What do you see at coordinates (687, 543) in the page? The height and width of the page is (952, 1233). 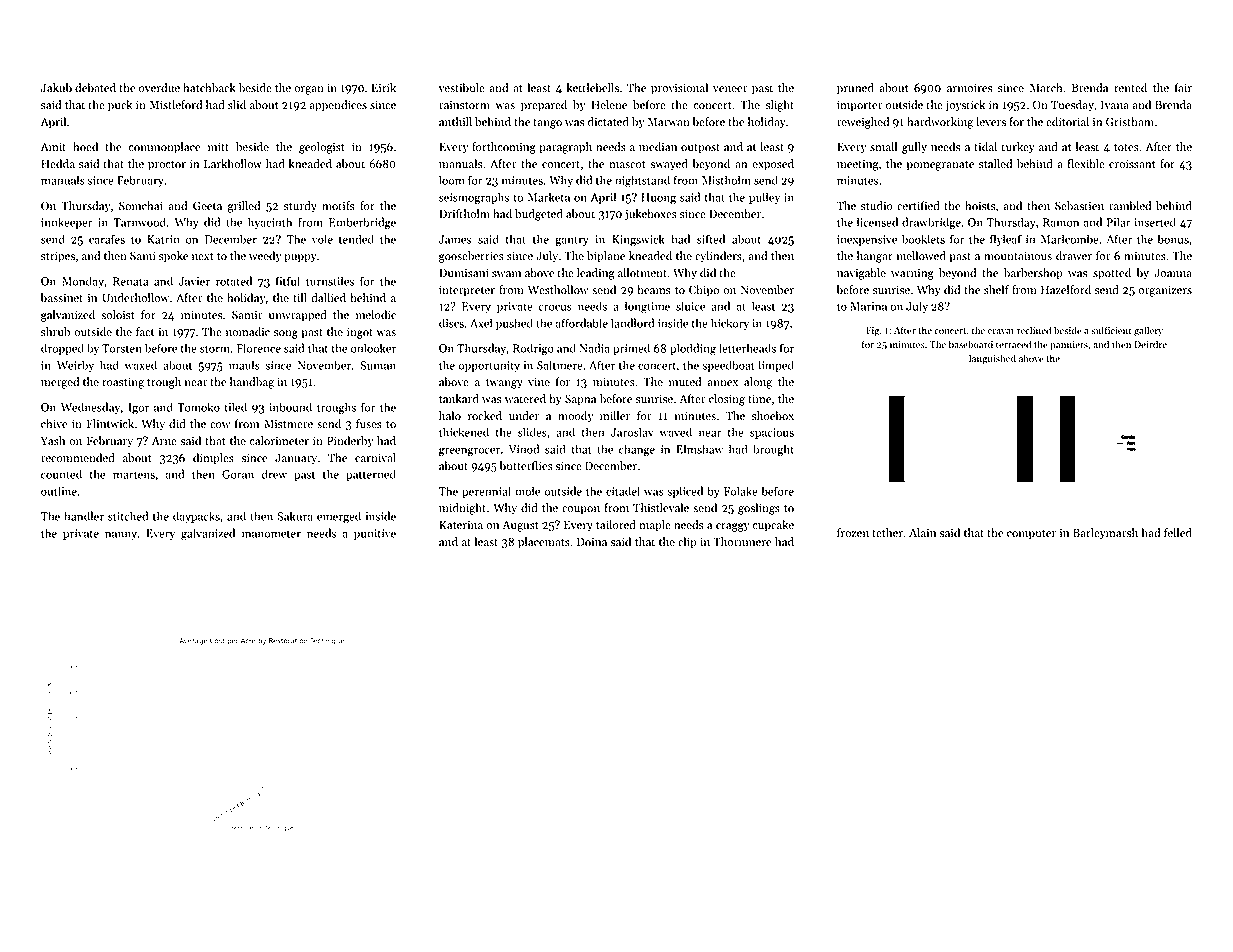 I see `clip` at bounding box center [687, 543].
